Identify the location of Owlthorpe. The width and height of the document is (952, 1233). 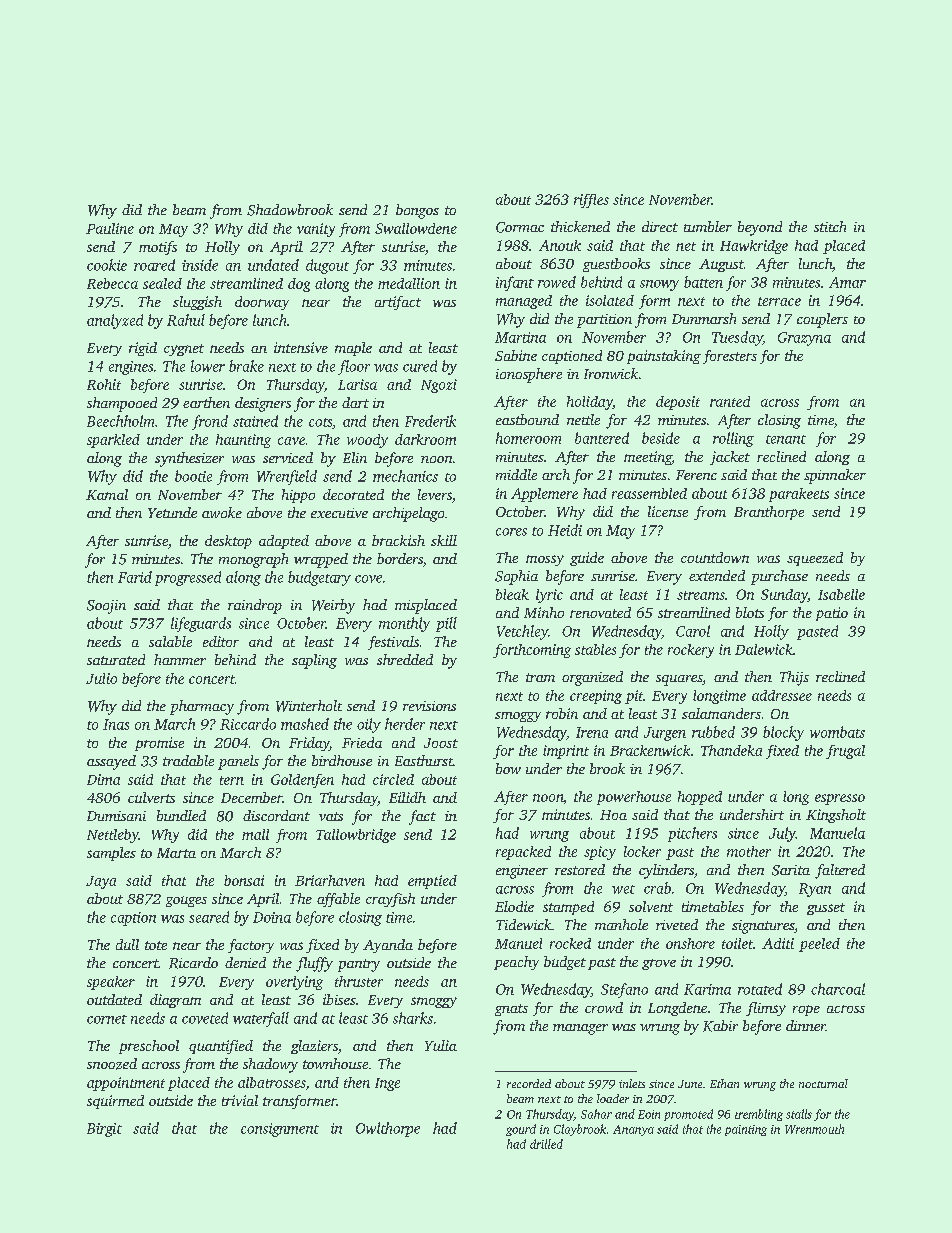
(388, 1129).
